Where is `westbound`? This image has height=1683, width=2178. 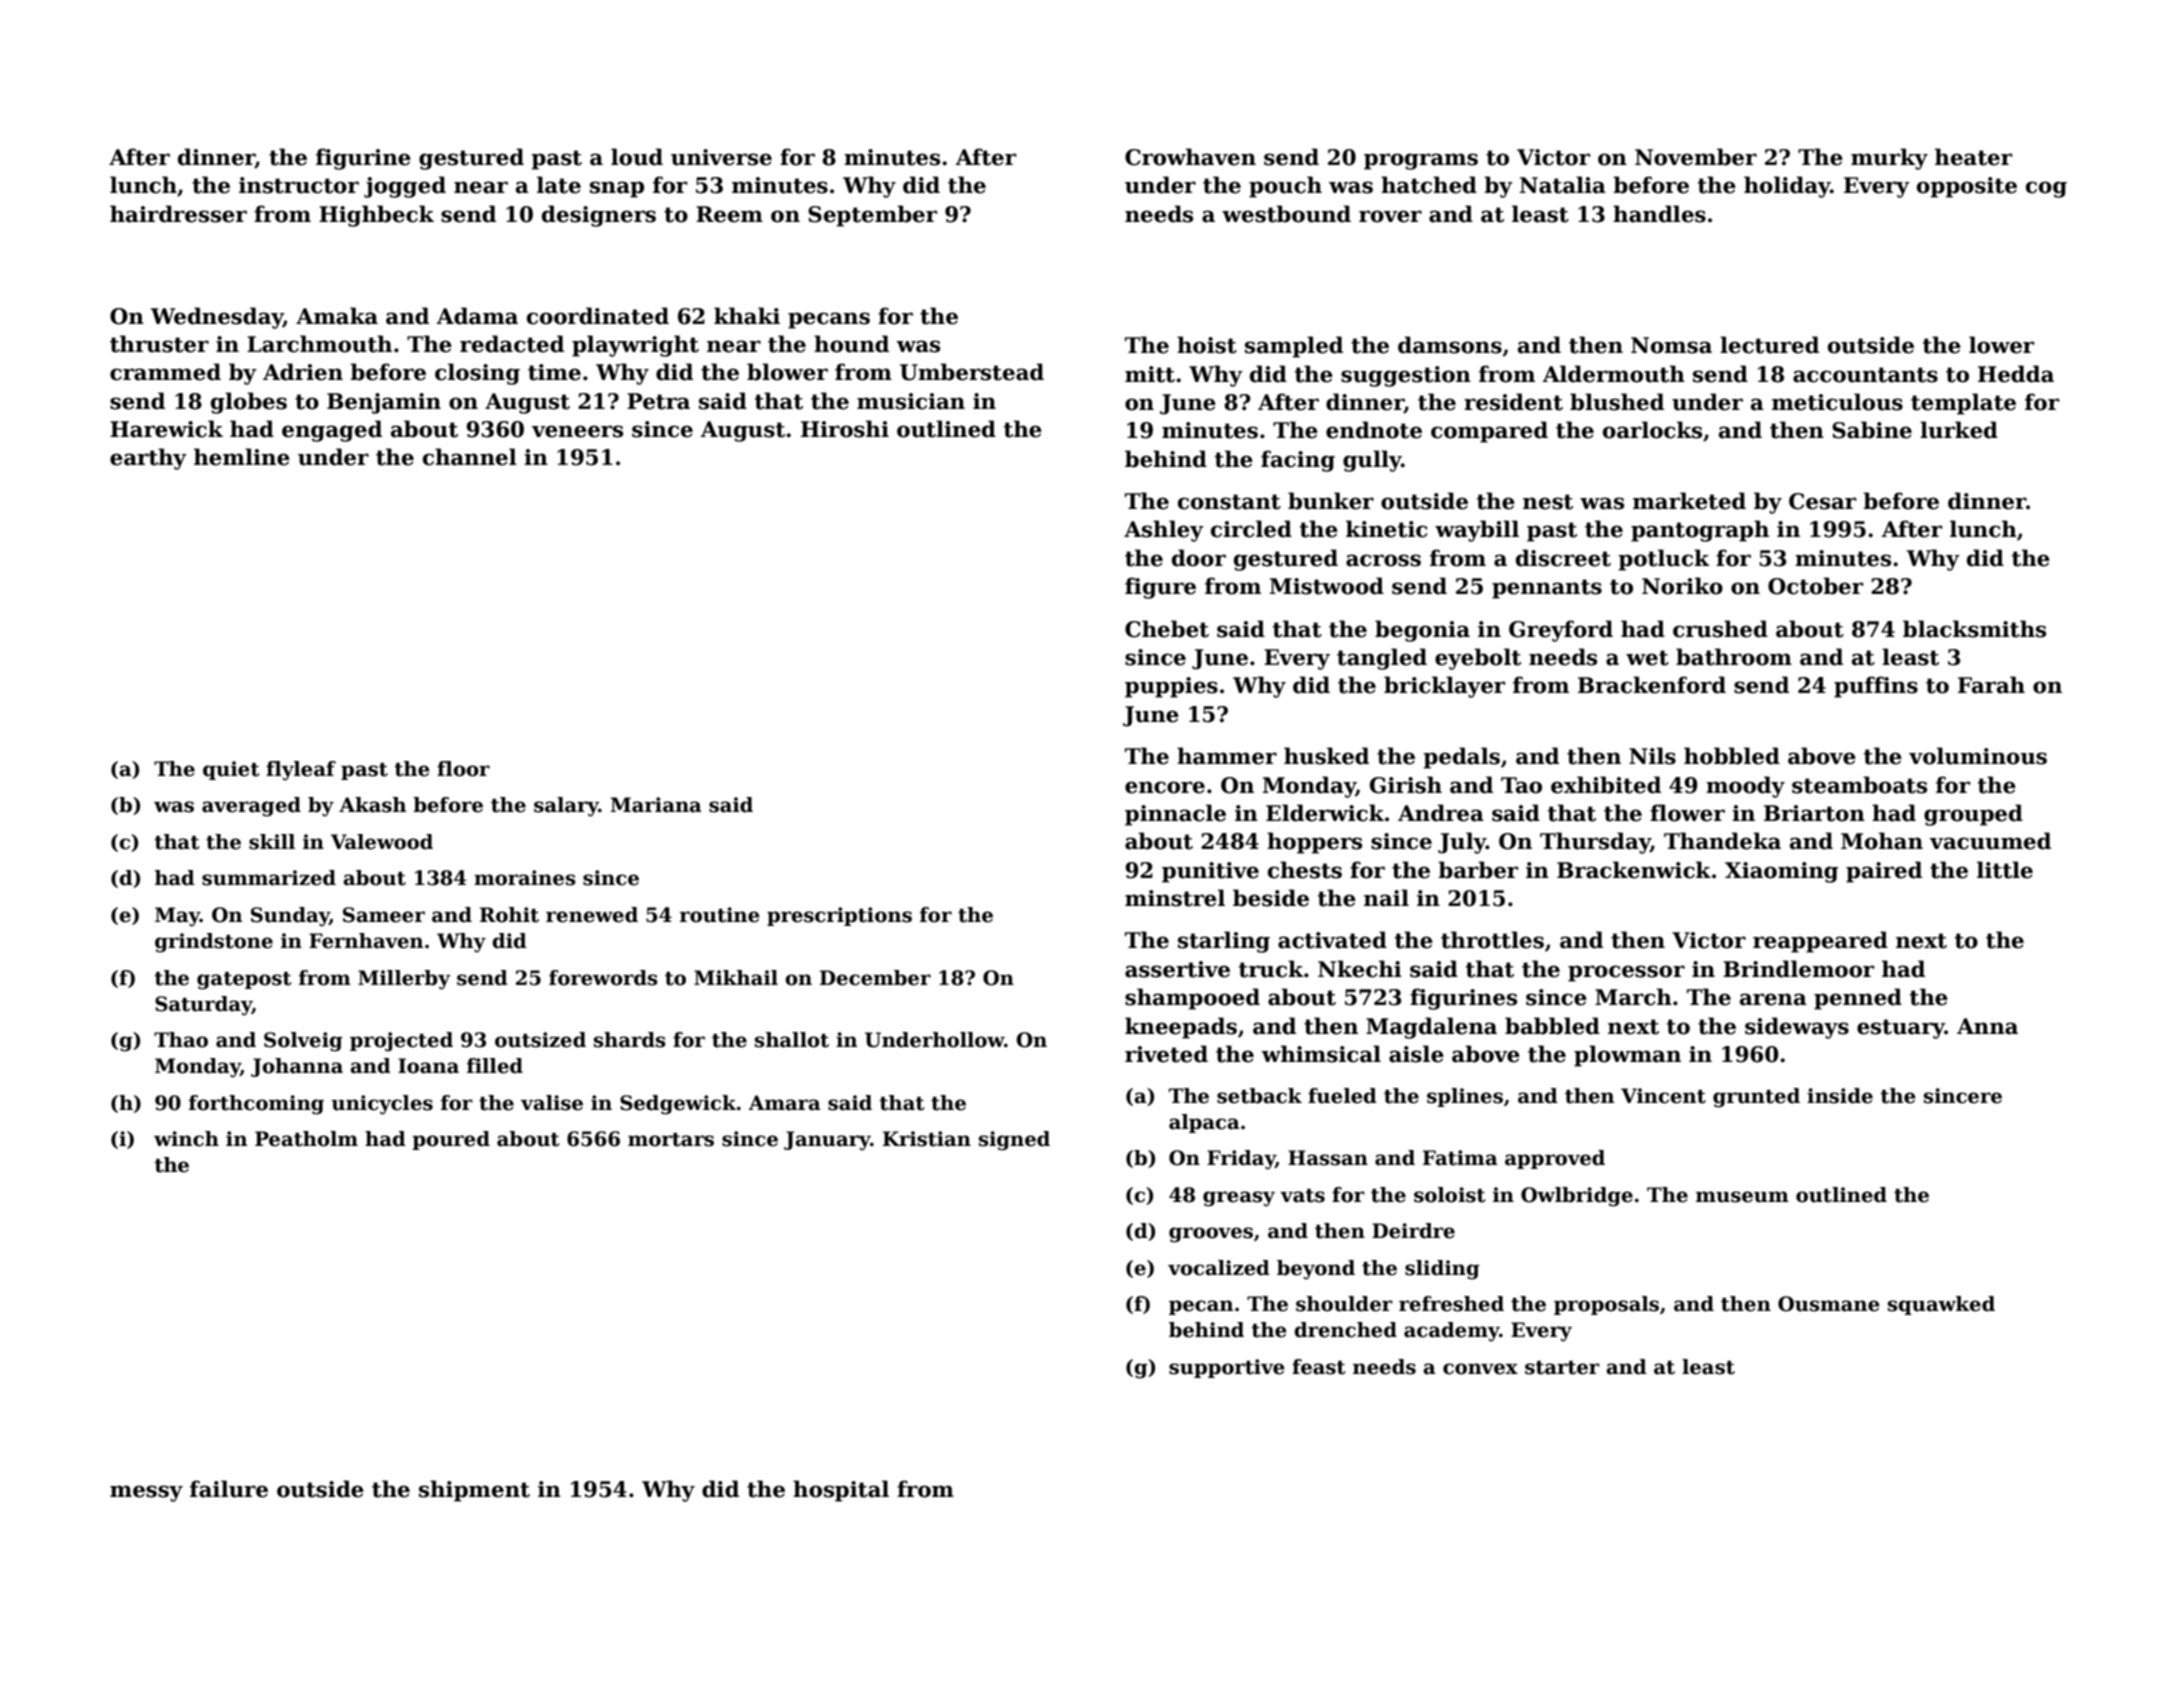 westbound is located at coordinates (1286, 214).
